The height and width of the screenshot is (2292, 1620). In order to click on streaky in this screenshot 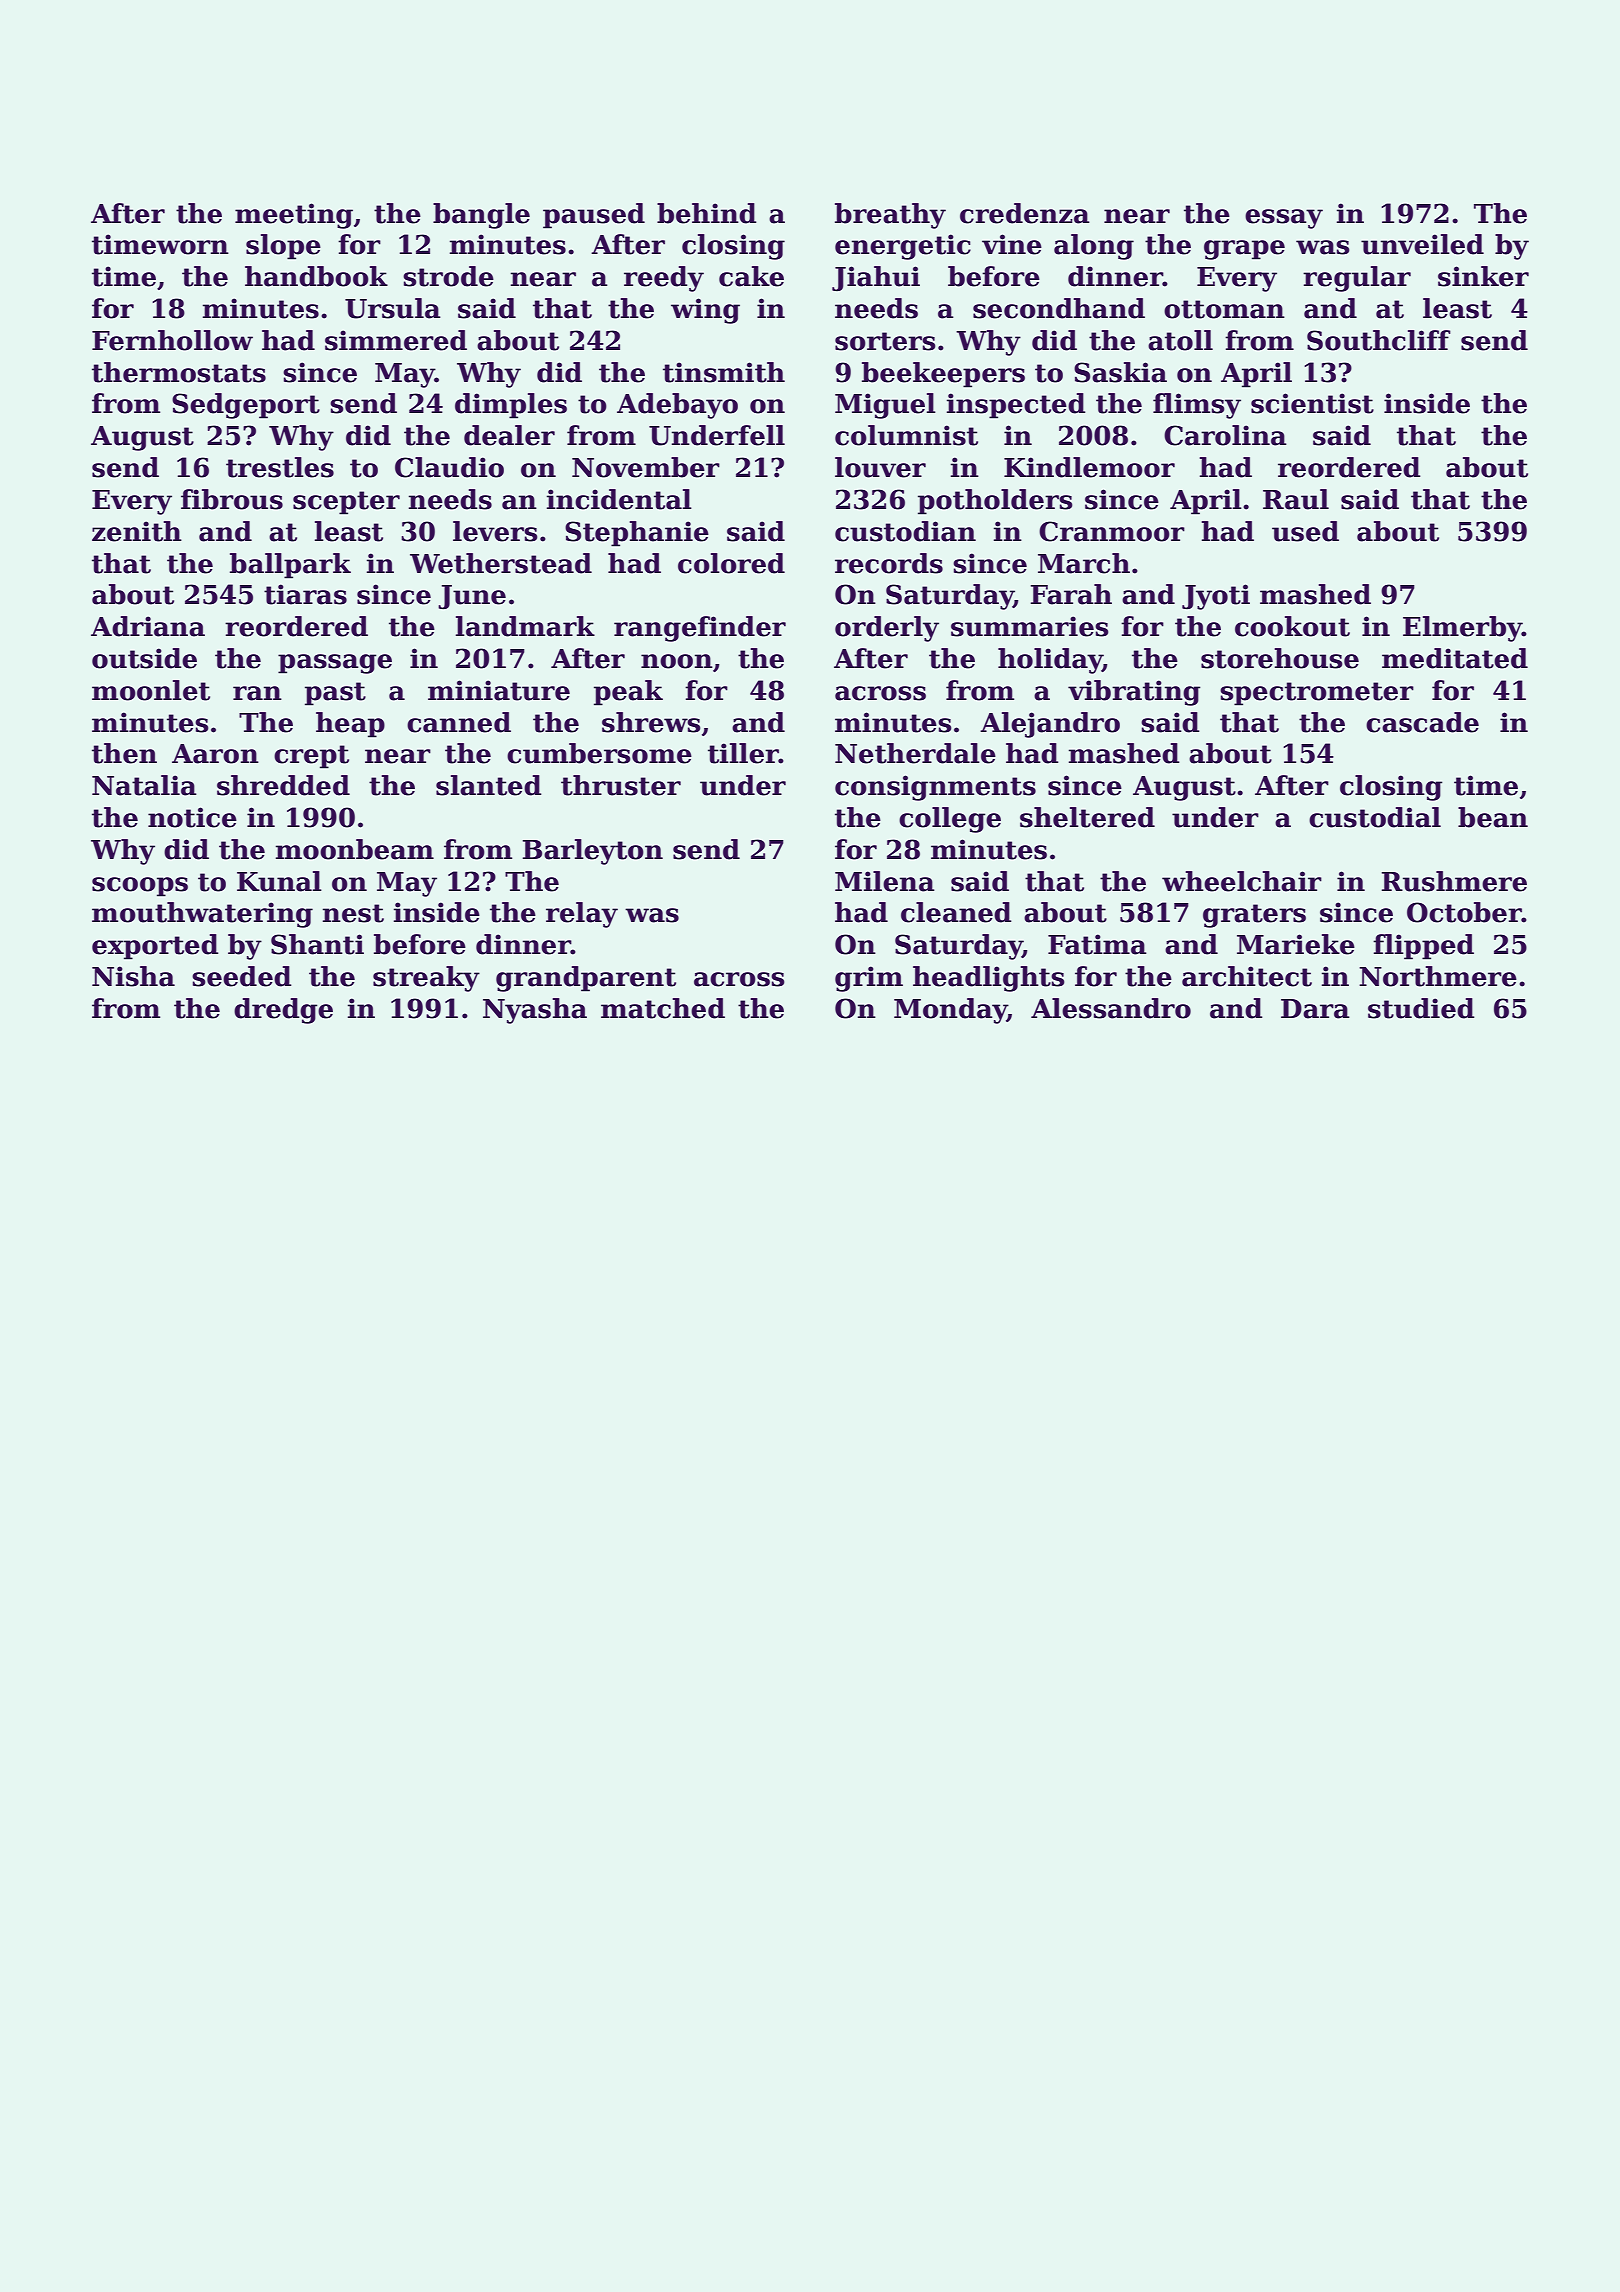, I will do `click(426, 979)`.
